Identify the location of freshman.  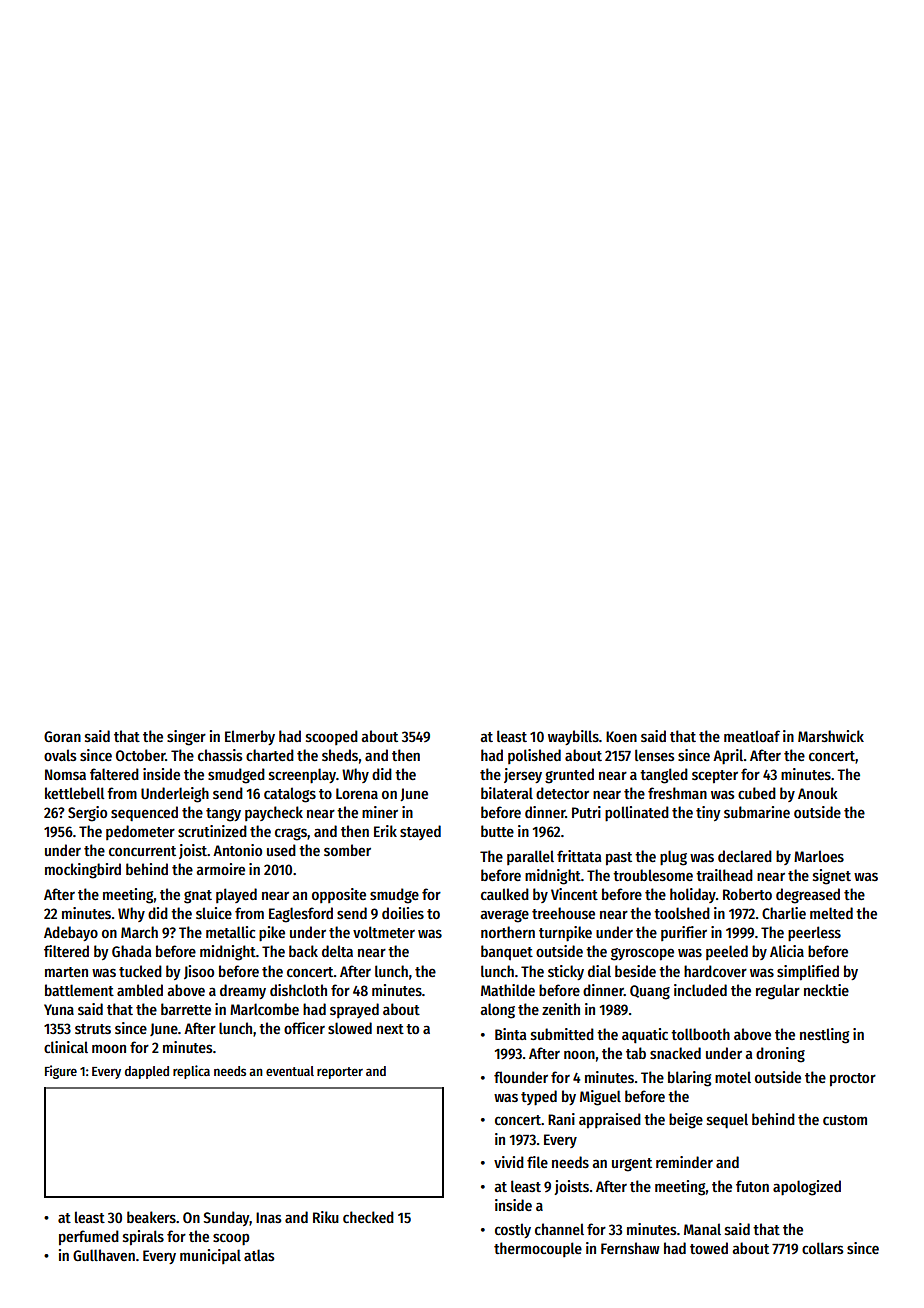
(677, 793).
